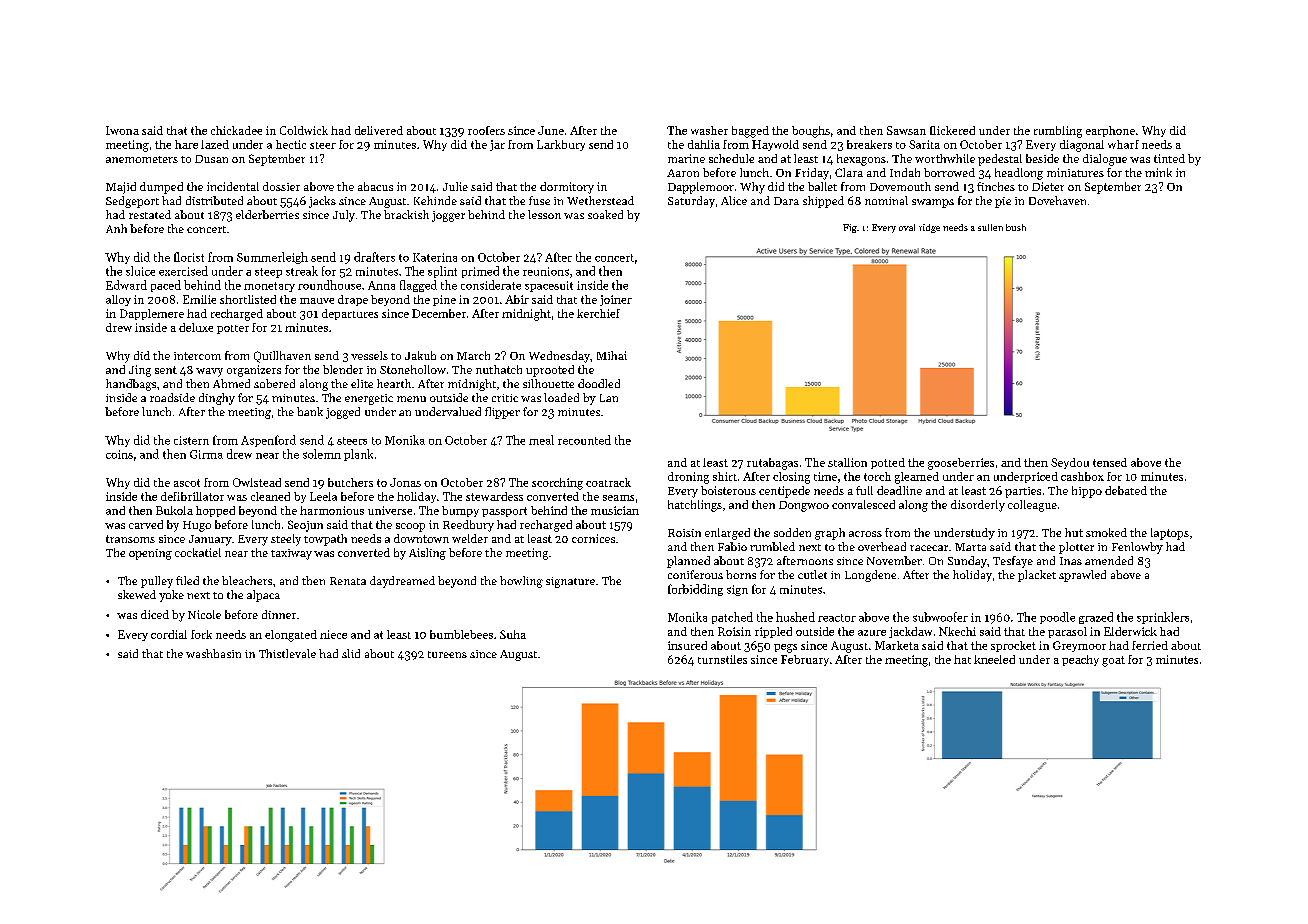 This screenshot has width=1308, height=924. I want to click on turnstiles, so click(722, 659).
